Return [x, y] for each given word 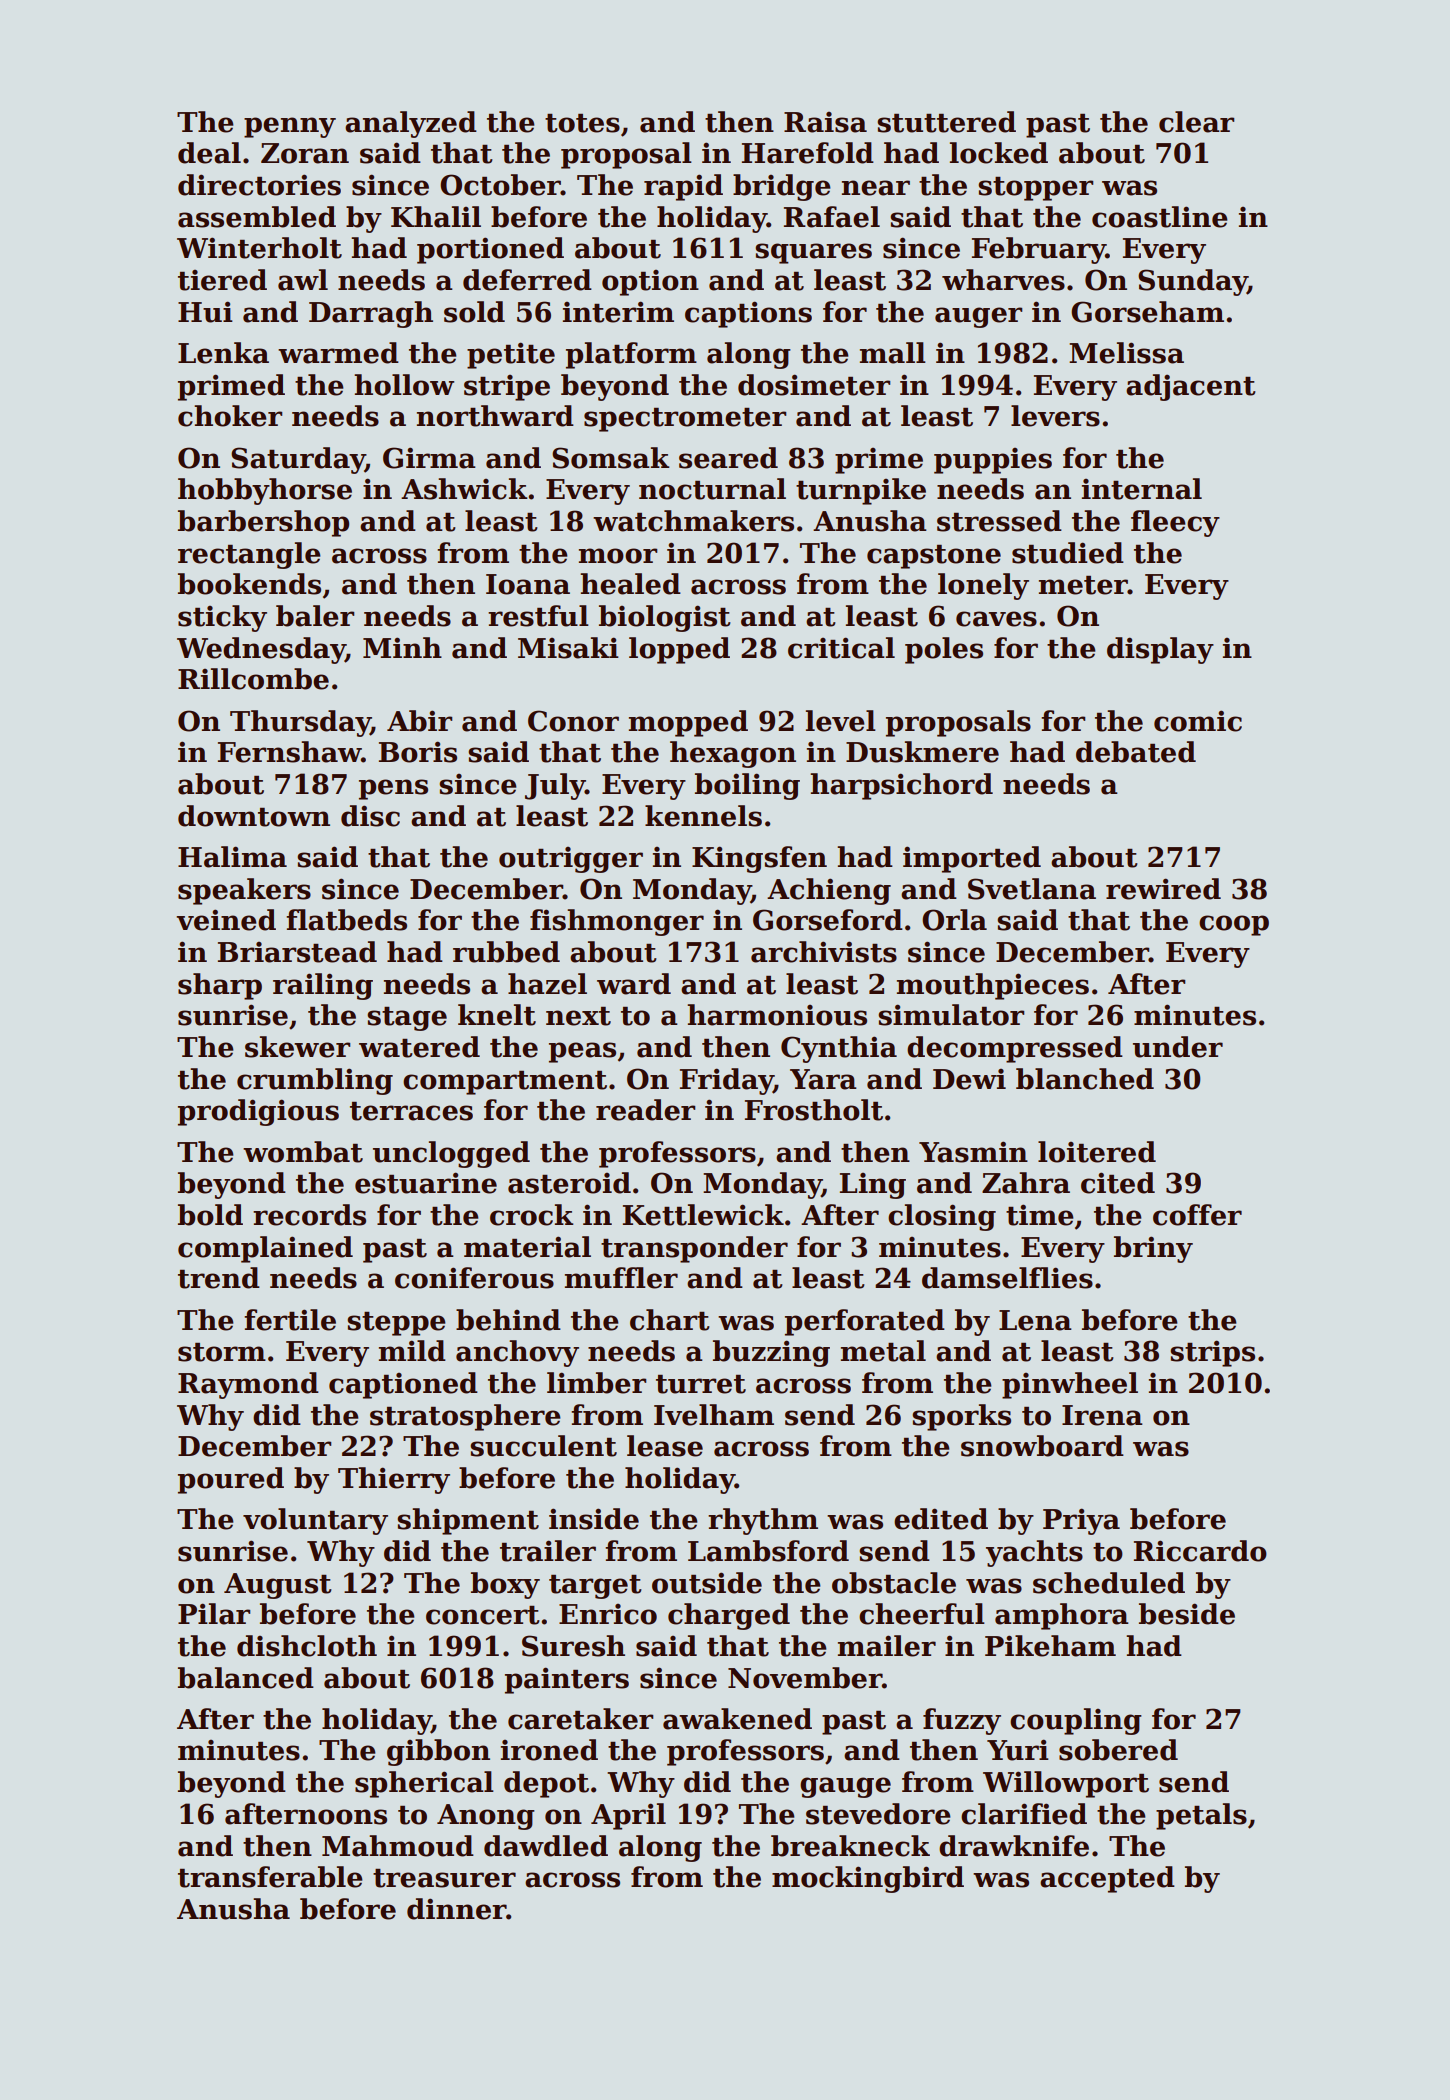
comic [1198, 721]
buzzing [771, 1353]
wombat [303, 1152]
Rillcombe [253, 679]
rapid [683, 187]
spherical [424, 1784]
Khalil [436, 217]
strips [1212, 1353]
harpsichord [901, 786]
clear [1196, 122]
